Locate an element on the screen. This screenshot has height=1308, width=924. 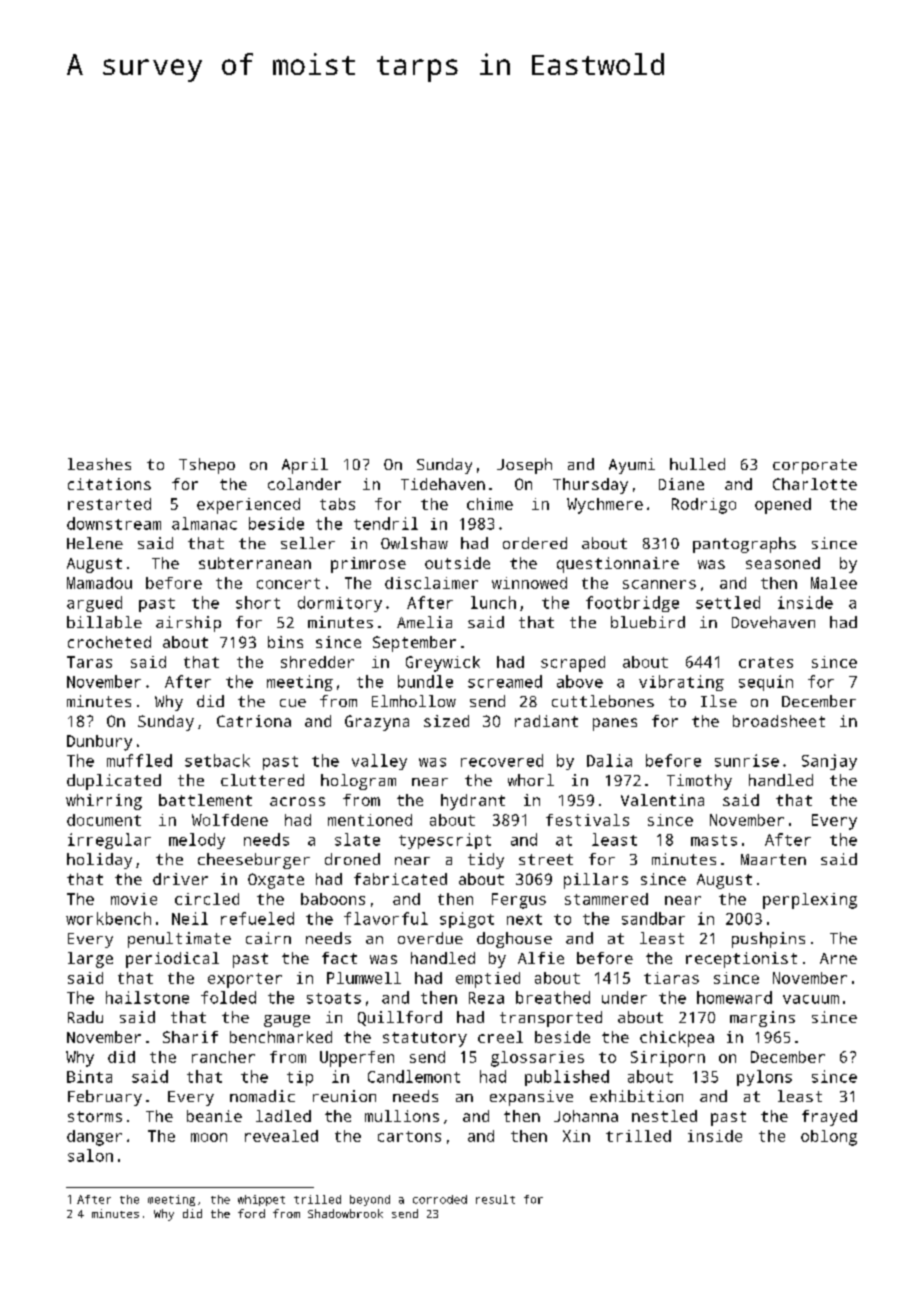
subterranean is located at coordinates (255, 563).
